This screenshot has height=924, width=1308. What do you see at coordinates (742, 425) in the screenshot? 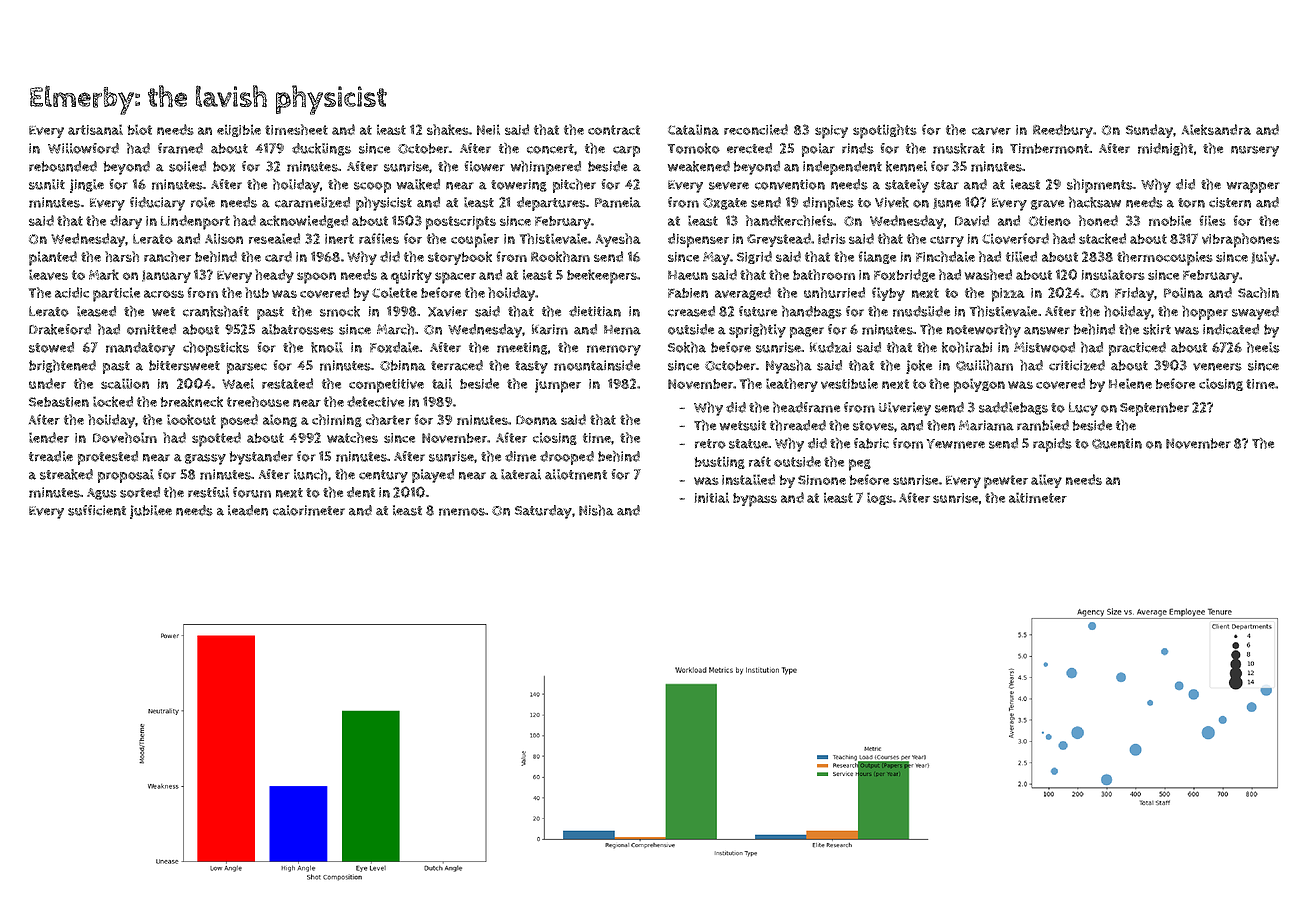
I see `wetsuit` at bounding box center [742, 425].
